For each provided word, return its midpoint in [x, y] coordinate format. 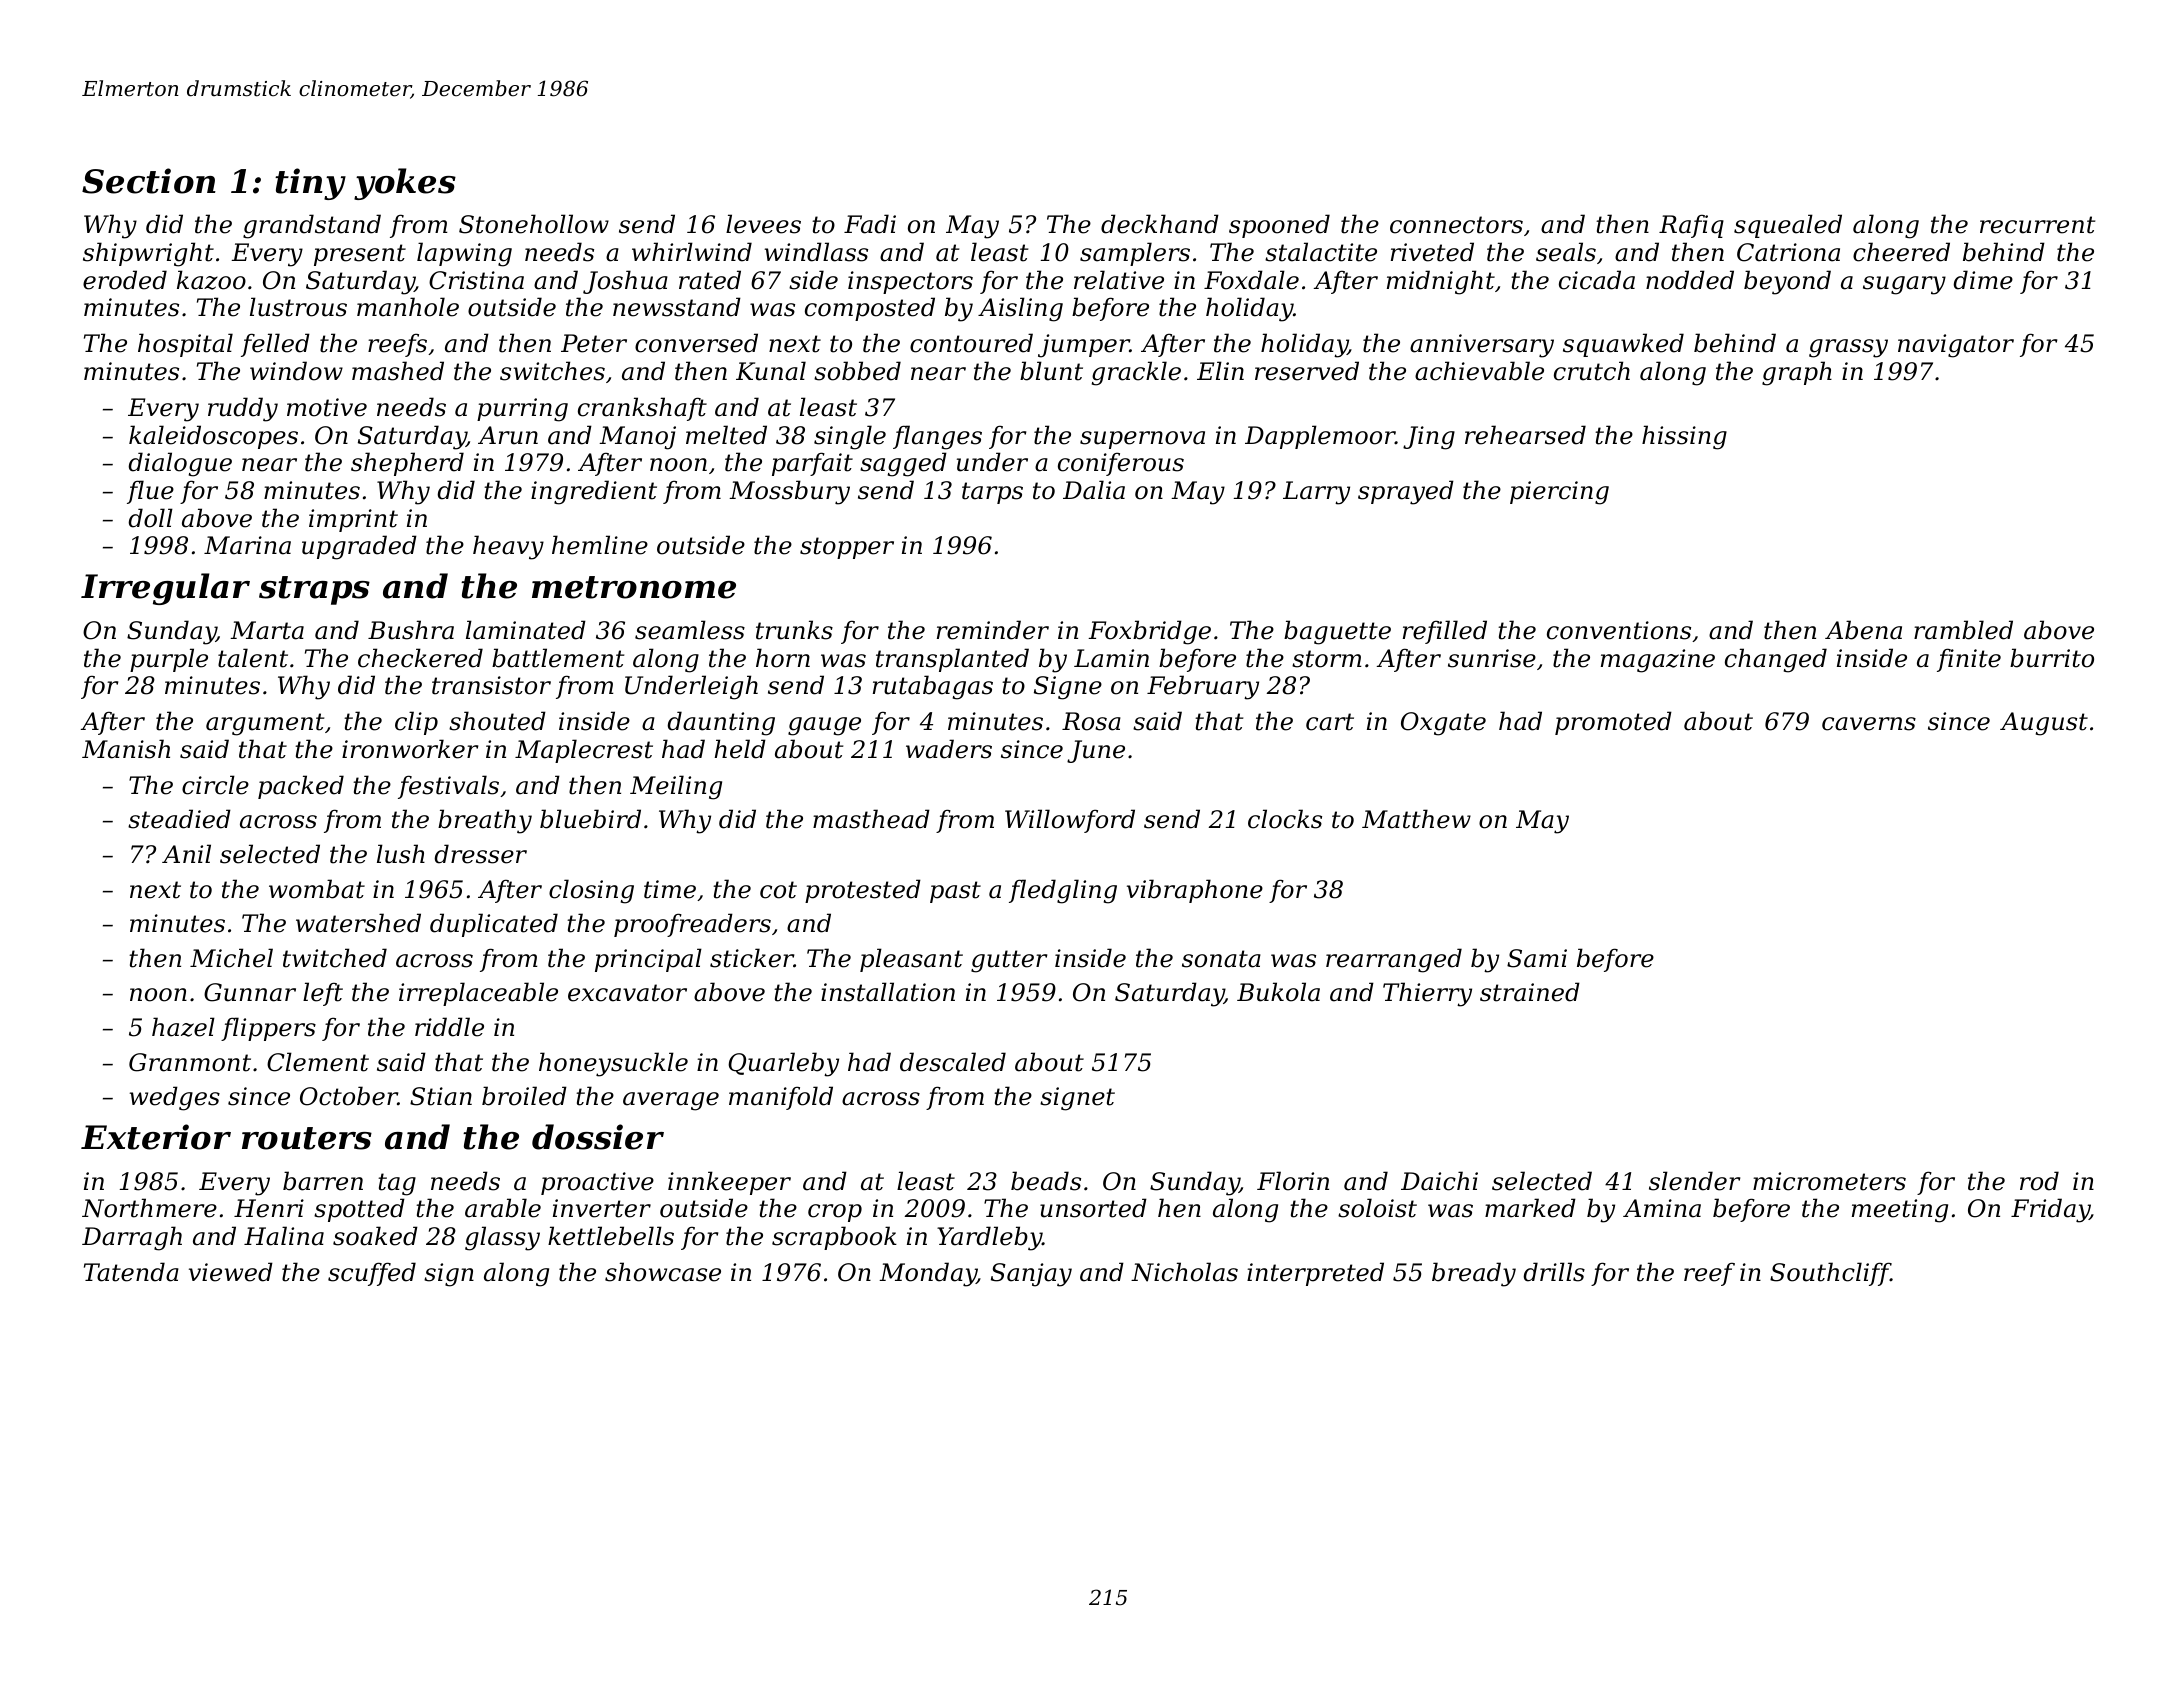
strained [1530, 992]
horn [783, 658]
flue [150, 492]
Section [149, 181]
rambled [1963, 630]
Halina [284, 1236]
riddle [449, 1027]
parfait [812, 464]
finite [1969, 660]
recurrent [2037, 225]
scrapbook [834, 1238]
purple [169, 660]
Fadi [870, 224]
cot [778, 890]
